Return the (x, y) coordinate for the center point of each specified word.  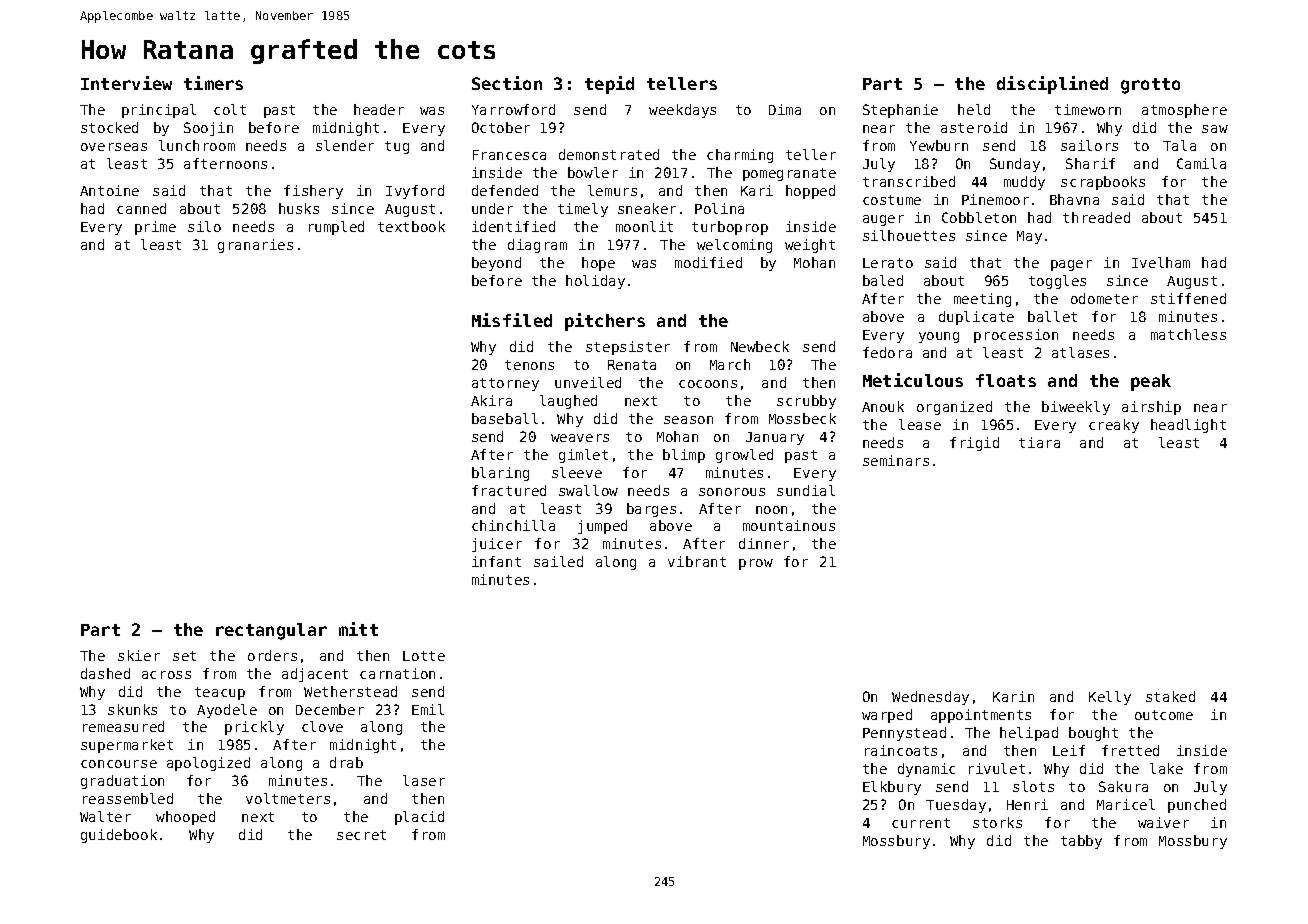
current (921, 823)
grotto (1150, 86)
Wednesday (930, 698)
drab (346, 762)
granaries (255, 246)
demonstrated (609, 154)
